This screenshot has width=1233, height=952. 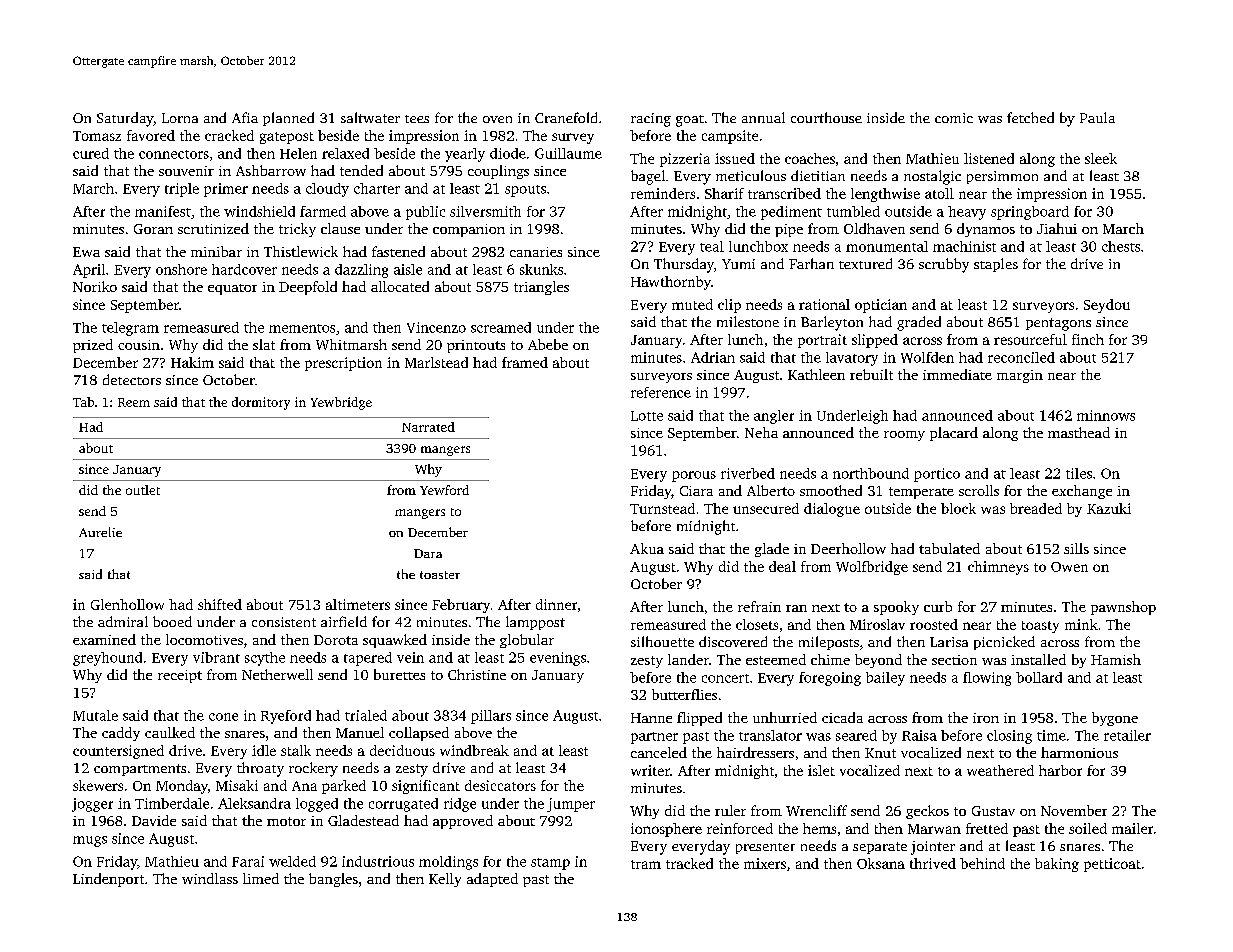 I want to click on compartments, so click(x=140, y=770).
